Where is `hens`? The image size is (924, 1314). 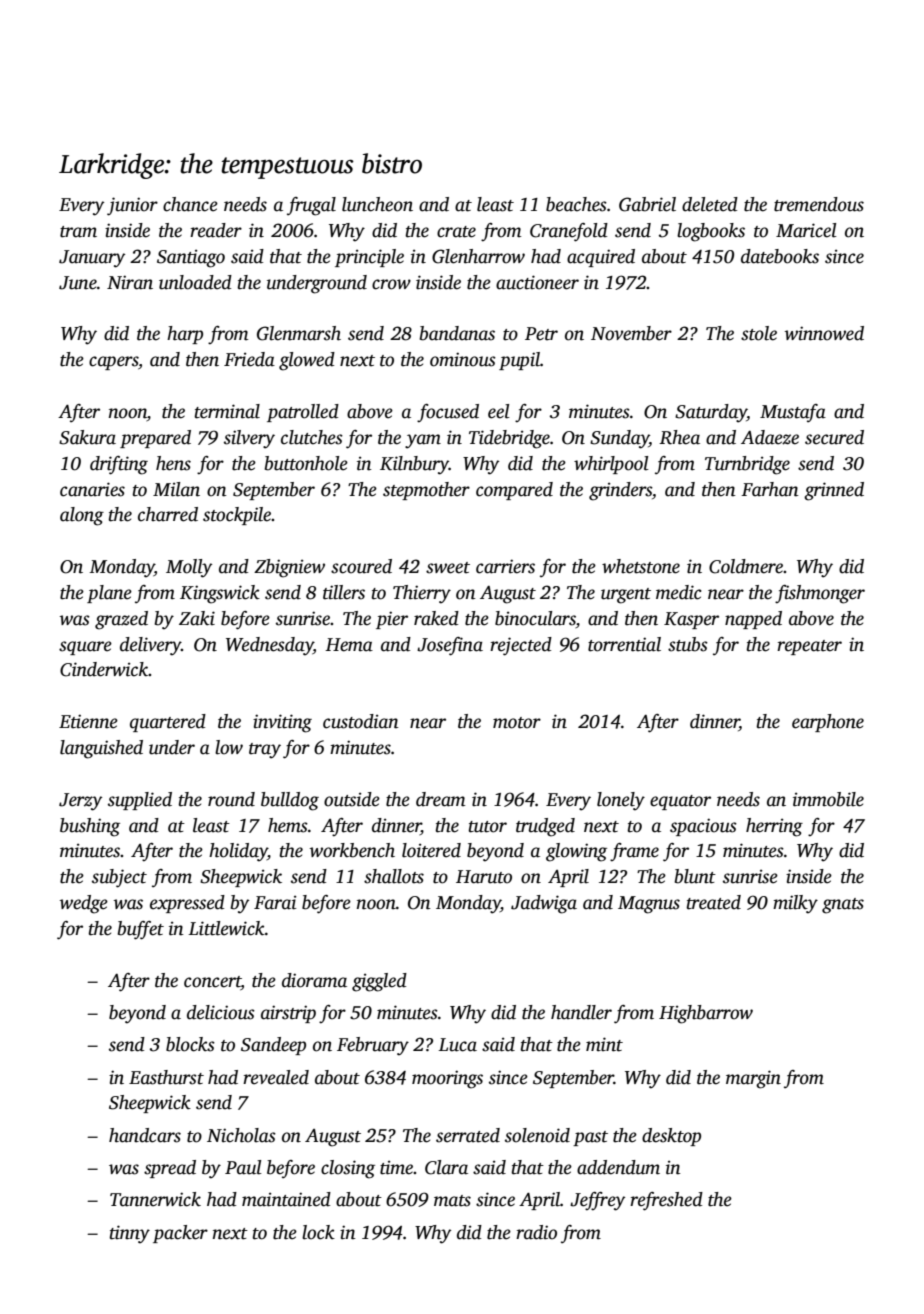 hens is located at coordinates (173, 463).
